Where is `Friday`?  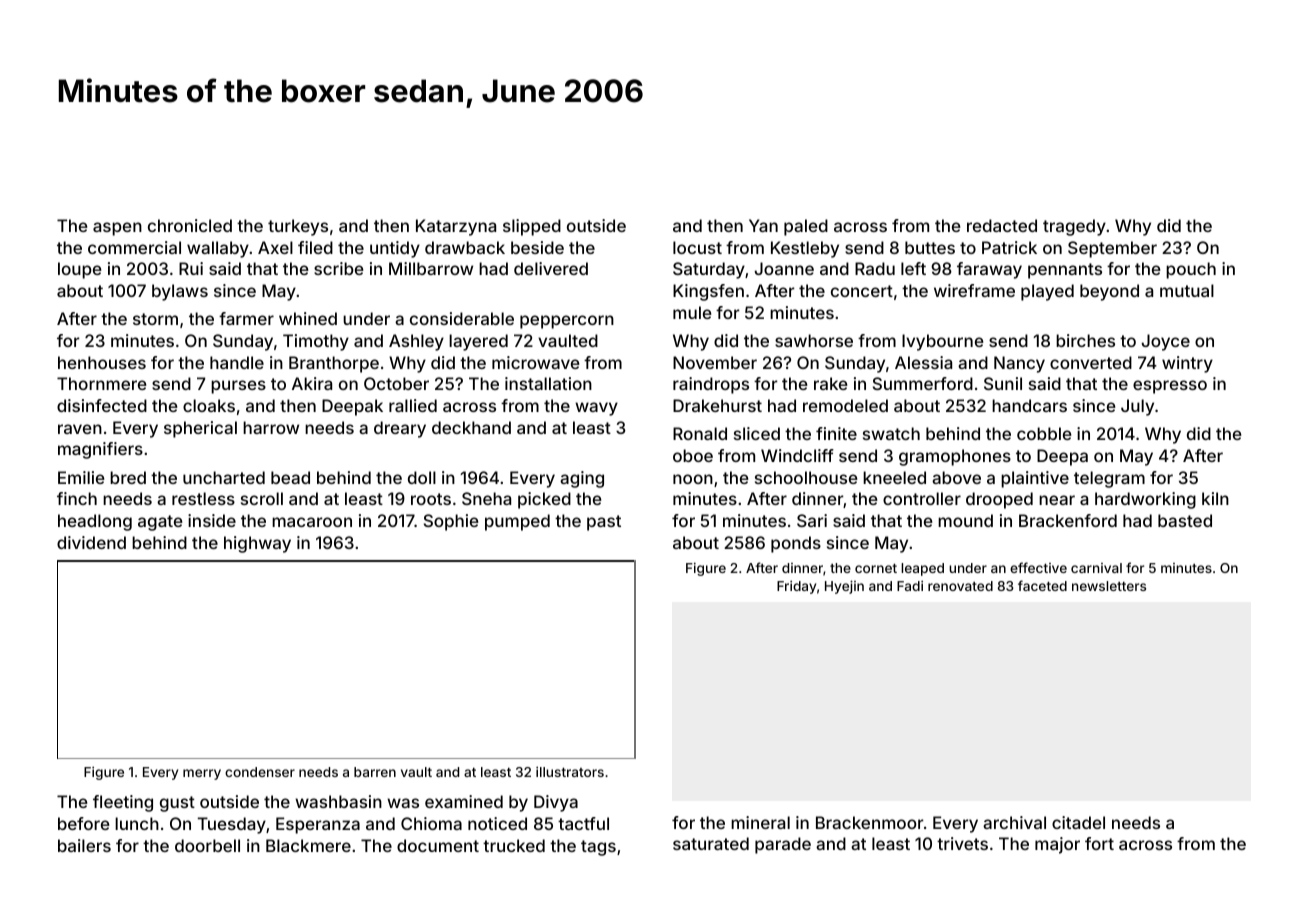 Friday is located at coordinates (796, 587).
